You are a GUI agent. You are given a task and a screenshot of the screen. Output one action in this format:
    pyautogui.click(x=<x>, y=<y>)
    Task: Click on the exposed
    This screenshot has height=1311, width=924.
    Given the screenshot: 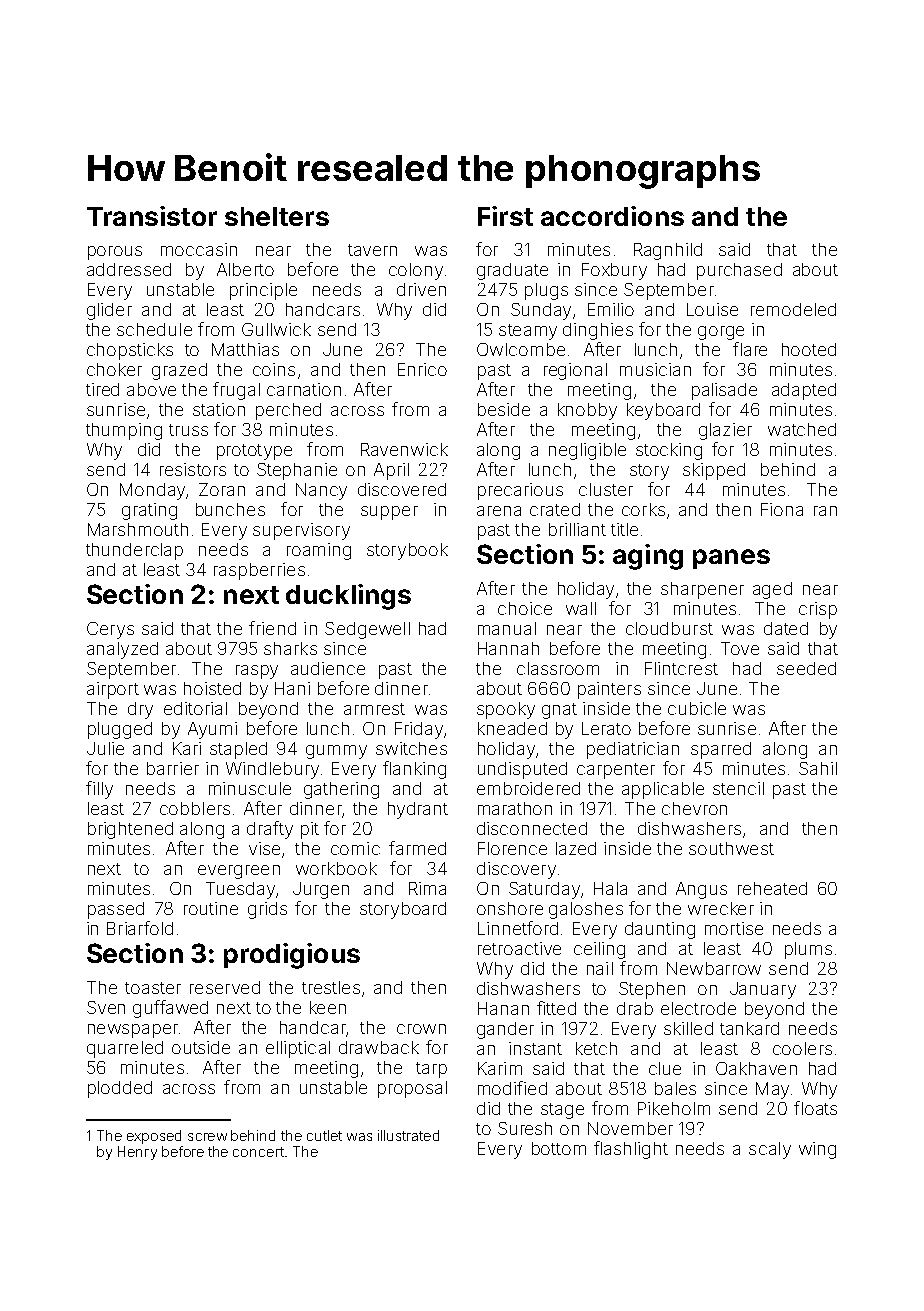 What is the action you would take?
    pyautogui.click(x=154, y=1137)
